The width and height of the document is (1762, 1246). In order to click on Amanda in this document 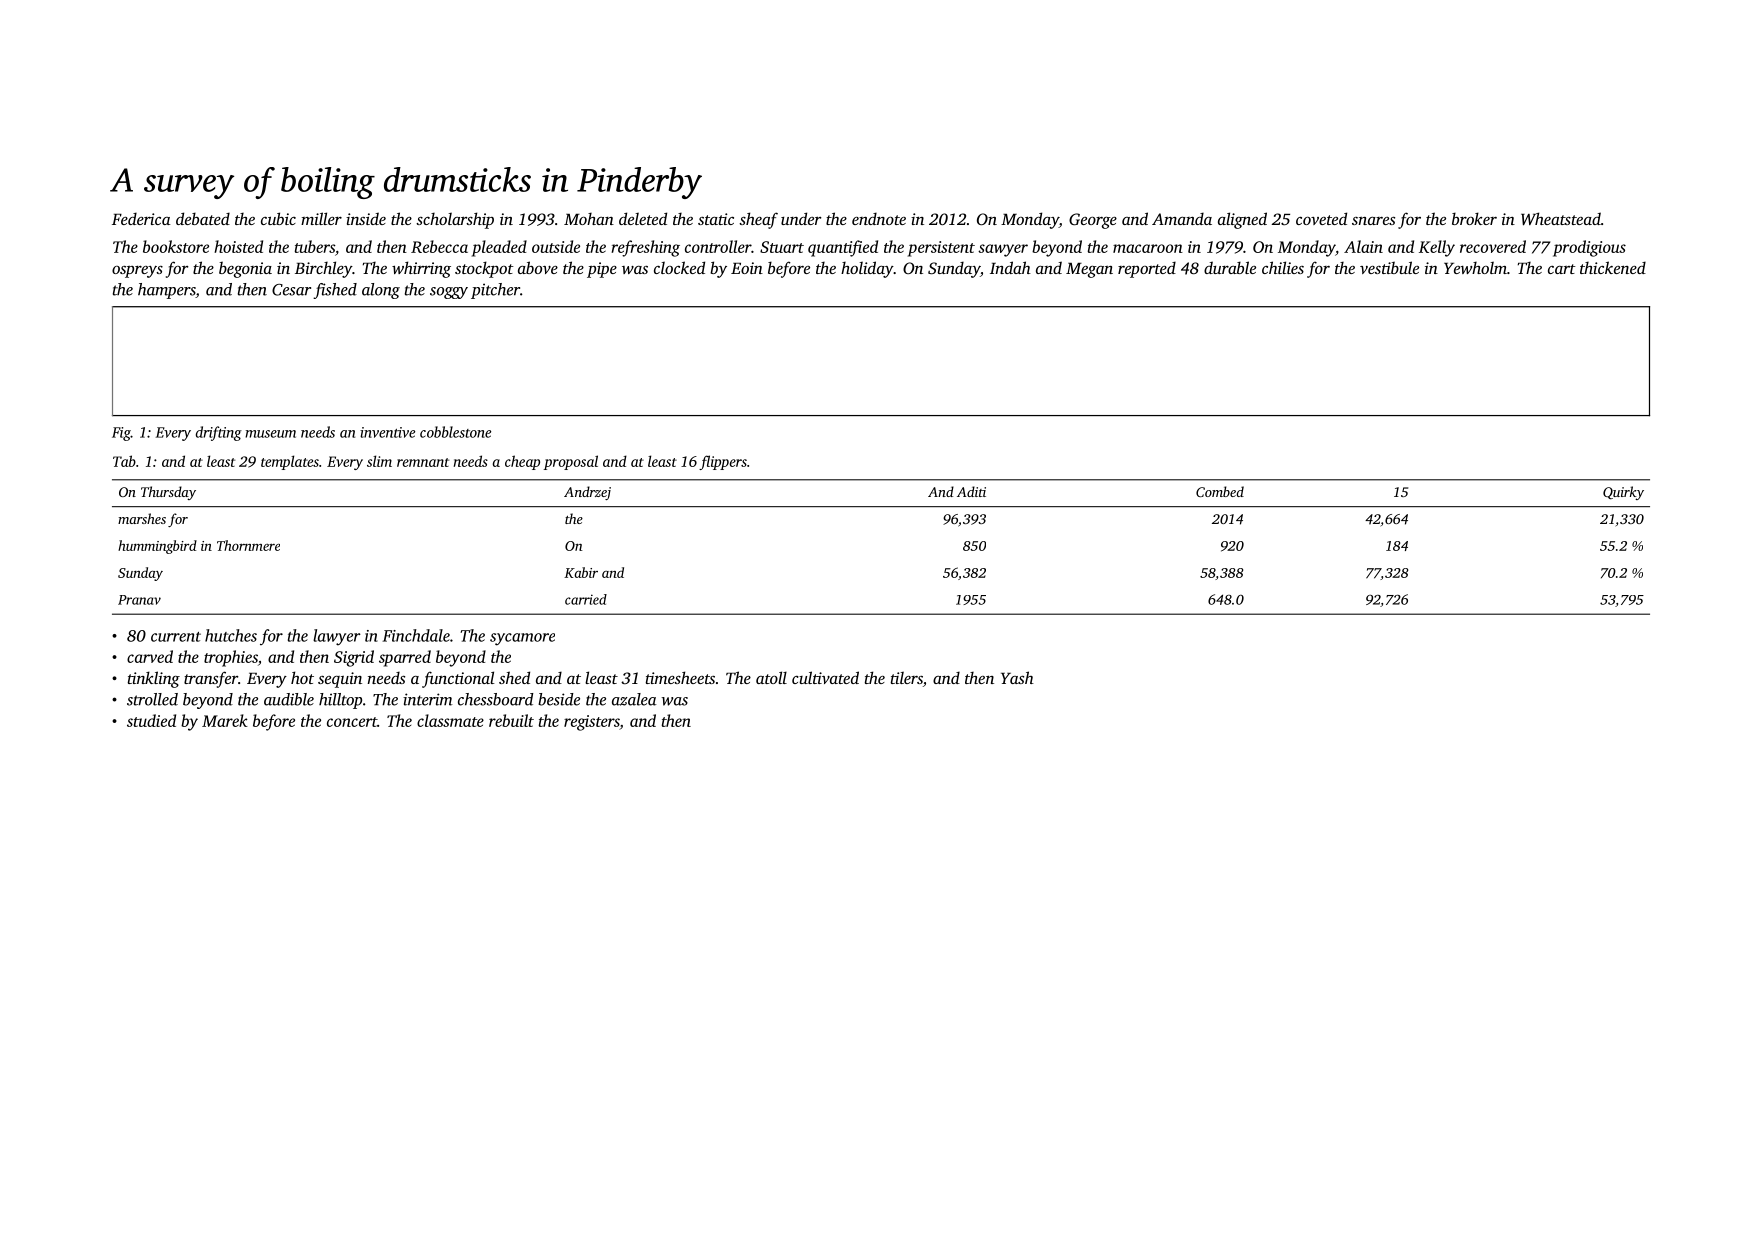, I will do `click(1182, 218)`.
